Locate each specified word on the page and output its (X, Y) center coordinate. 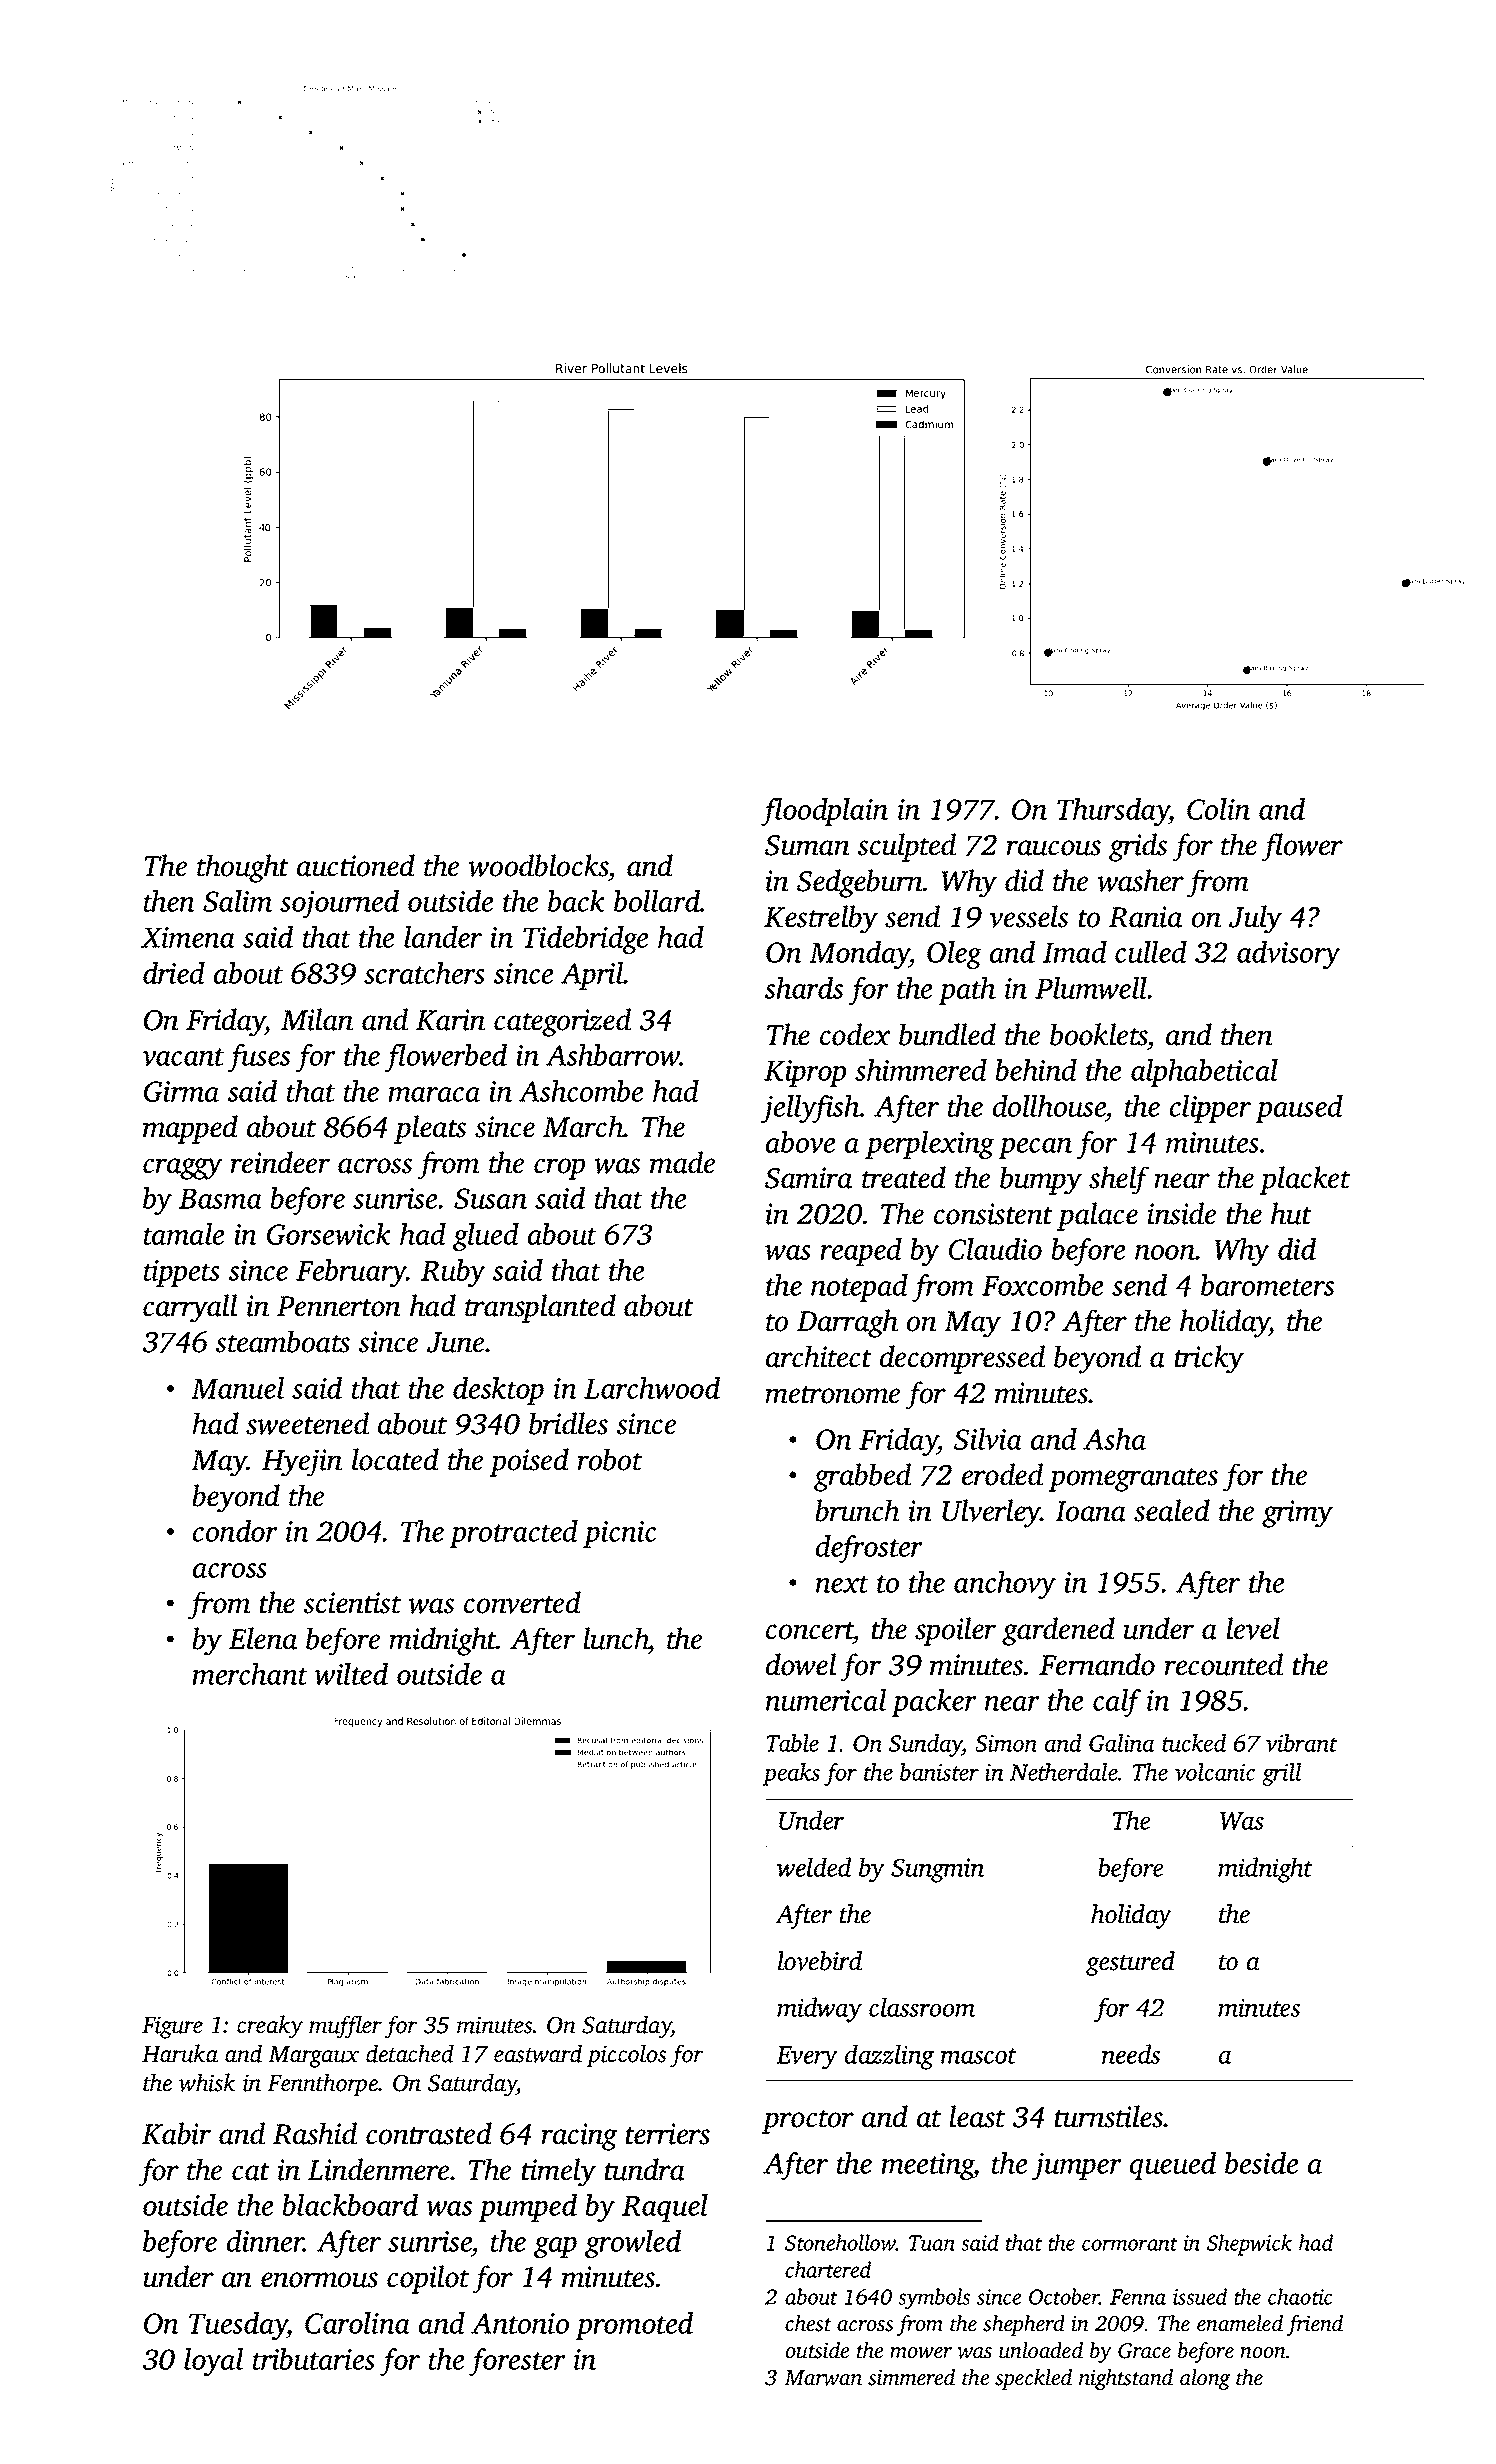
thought (243, 868)
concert (810, 1631)
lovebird (820, 1961)
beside (1261, 2163)
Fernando (1097, 1664)
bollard (657, 901)
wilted (351, 1674)
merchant (250, 1674)
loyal (213, 2362)
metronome (832, 1395)
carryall (190, 1308)
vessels (1028, 916)
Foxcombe (1042, 1285)
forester (517, 2362)
